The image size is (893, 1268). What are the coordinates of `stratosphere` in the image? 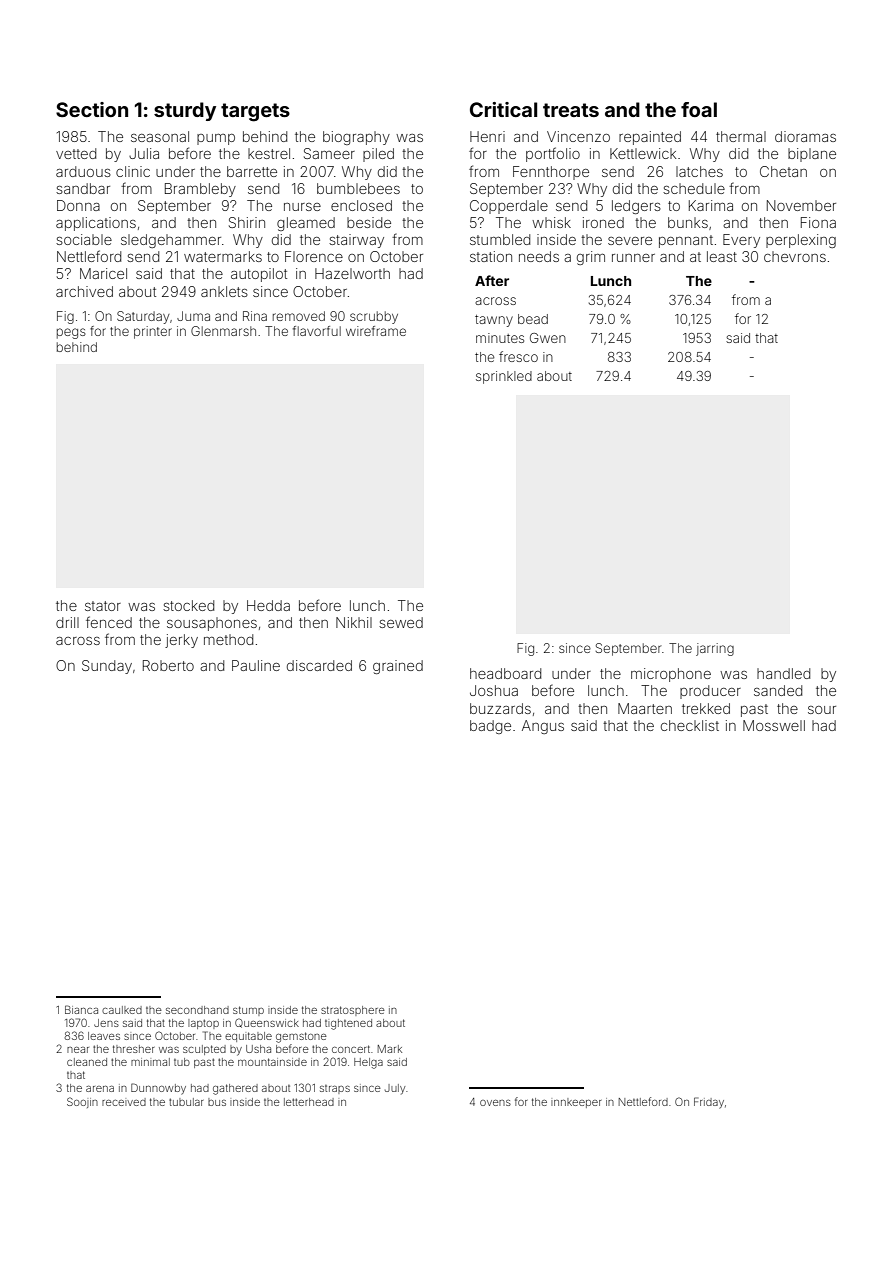 It's located at (353, 1011).
